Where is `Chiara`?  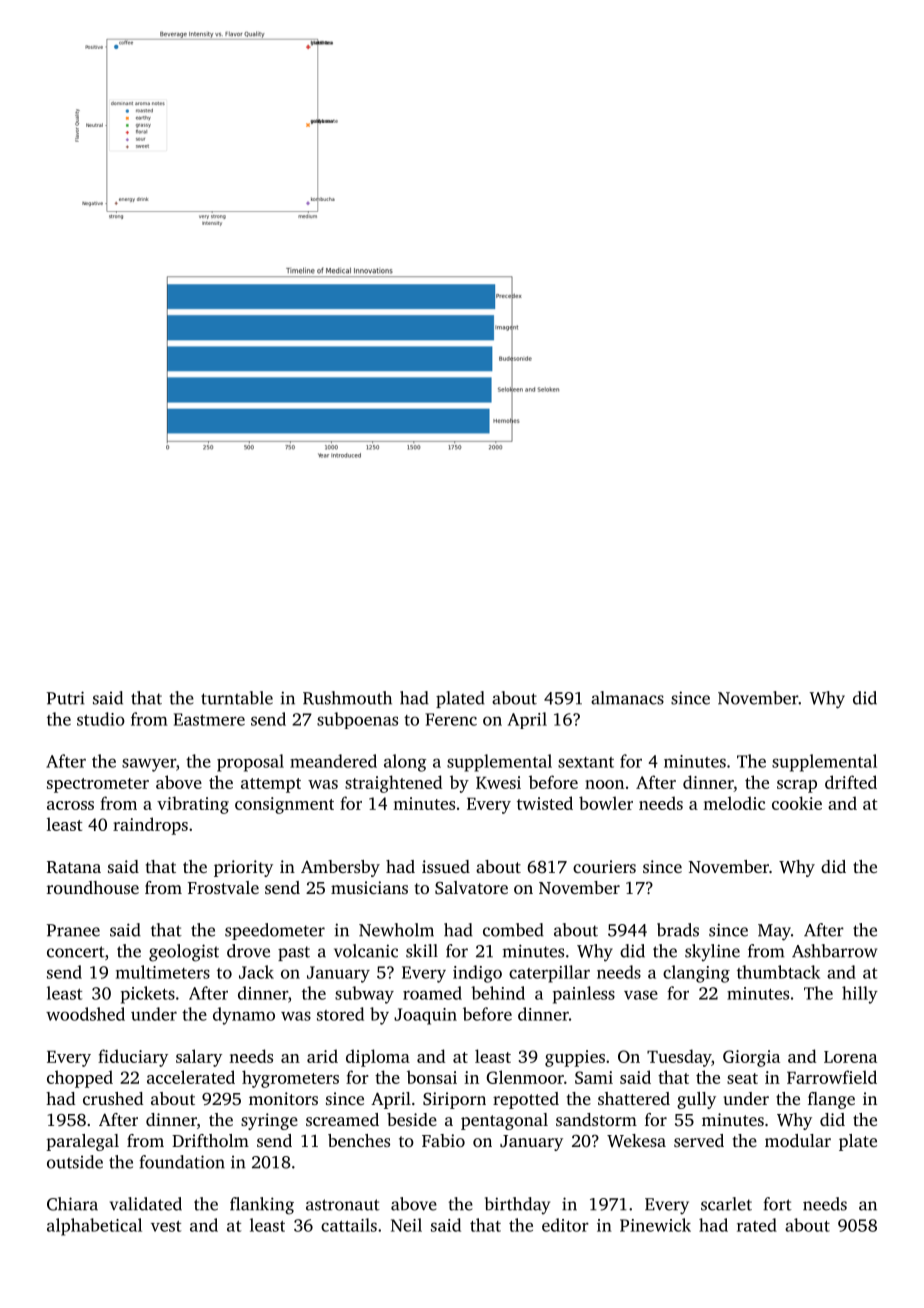
Chiara is located at coordinates (72, 1204).
